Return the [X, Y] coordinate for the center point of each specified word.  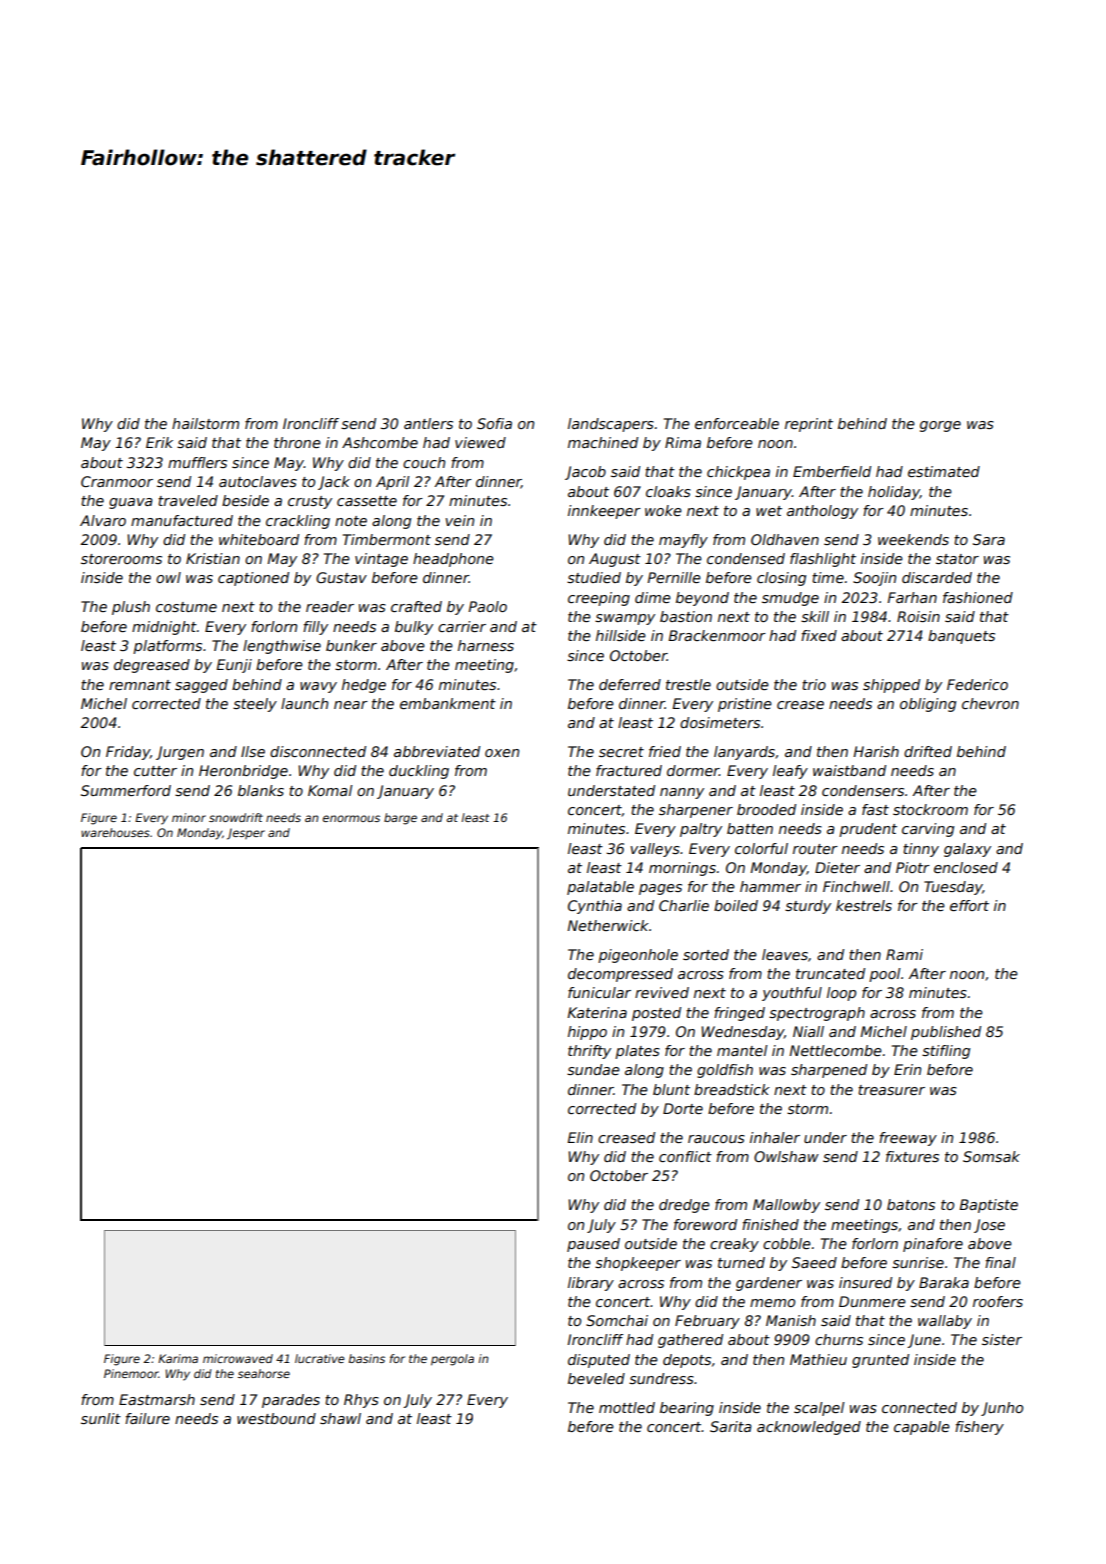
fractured [629, 770]
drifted [928, 751]
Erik [159, 442]
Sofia [494, 423]
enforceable [737, 423]
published [946, 1033]
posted [656, 1014]
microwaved [238, 1358]
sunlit [101, 1418]
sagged [201, 686]
